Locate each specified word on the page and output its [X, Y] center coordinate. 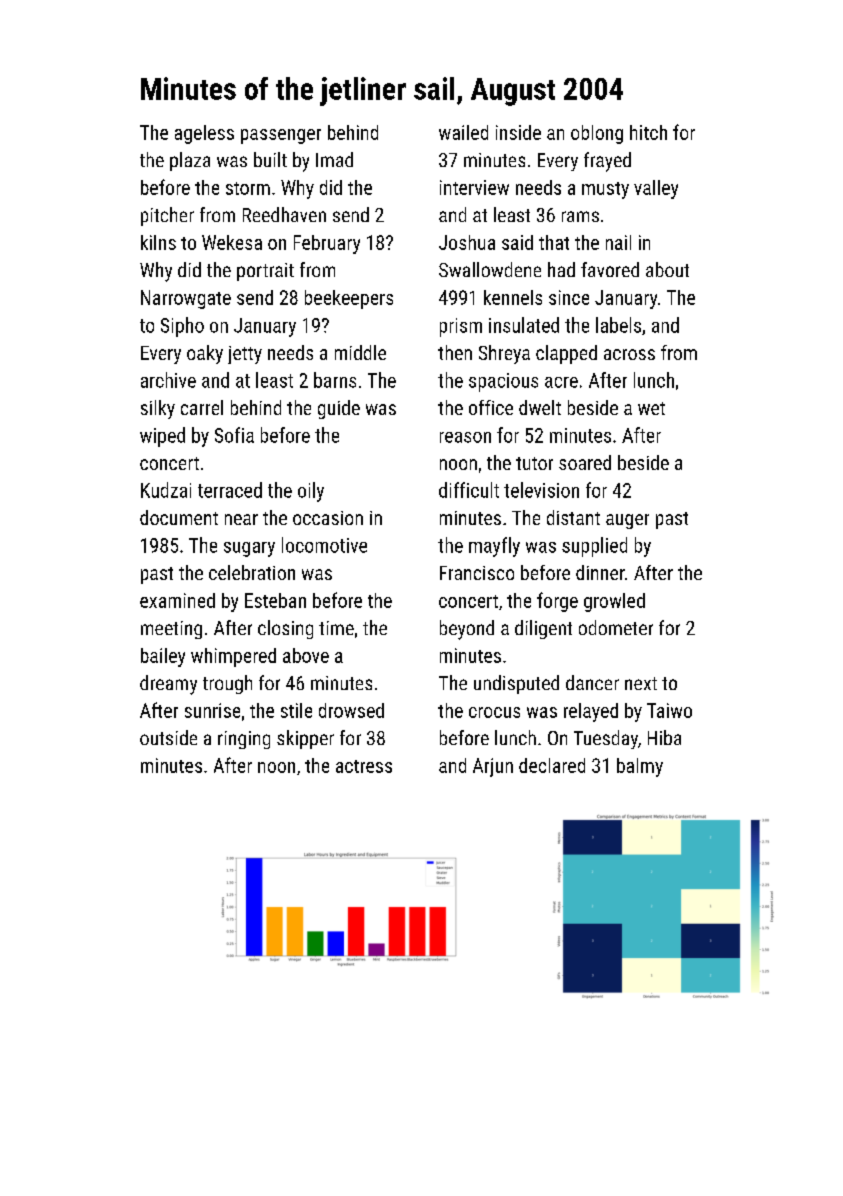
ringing [244, 740]
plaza [190, 161]
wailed [463, 132]
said [517, 242]
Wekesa [232, 242]
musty [605, 190]
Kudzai [166, 490]
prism [461, 327]
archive [168, 380]
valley [656, 189]
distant [573, 517]
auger [627, 521]
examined [177, 600]
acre [561, 382]
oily [311, 492]
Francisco [477, 573]
